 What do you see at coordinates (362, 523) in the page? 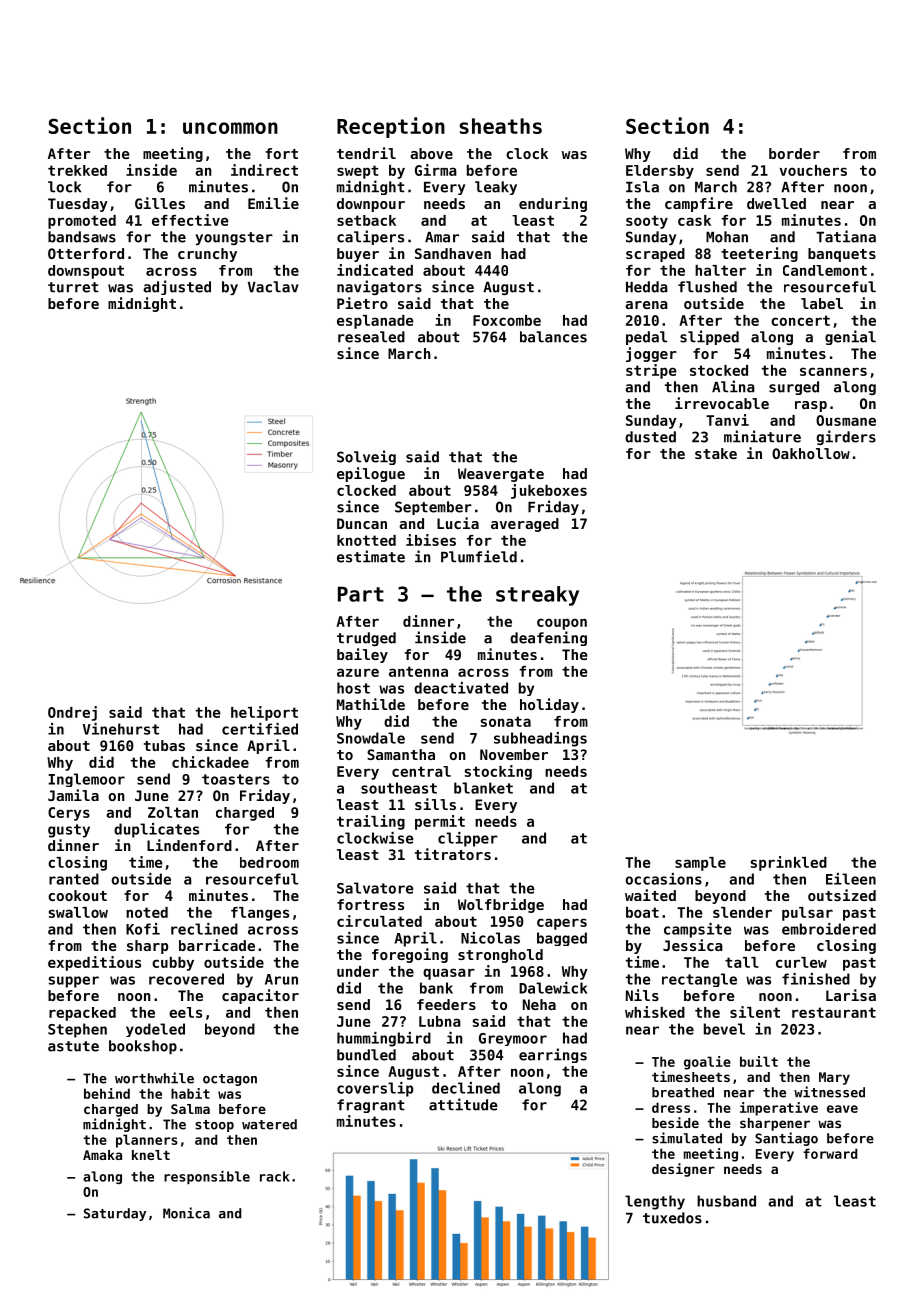
I see `Duncan` at bounding box center [362, 523].
